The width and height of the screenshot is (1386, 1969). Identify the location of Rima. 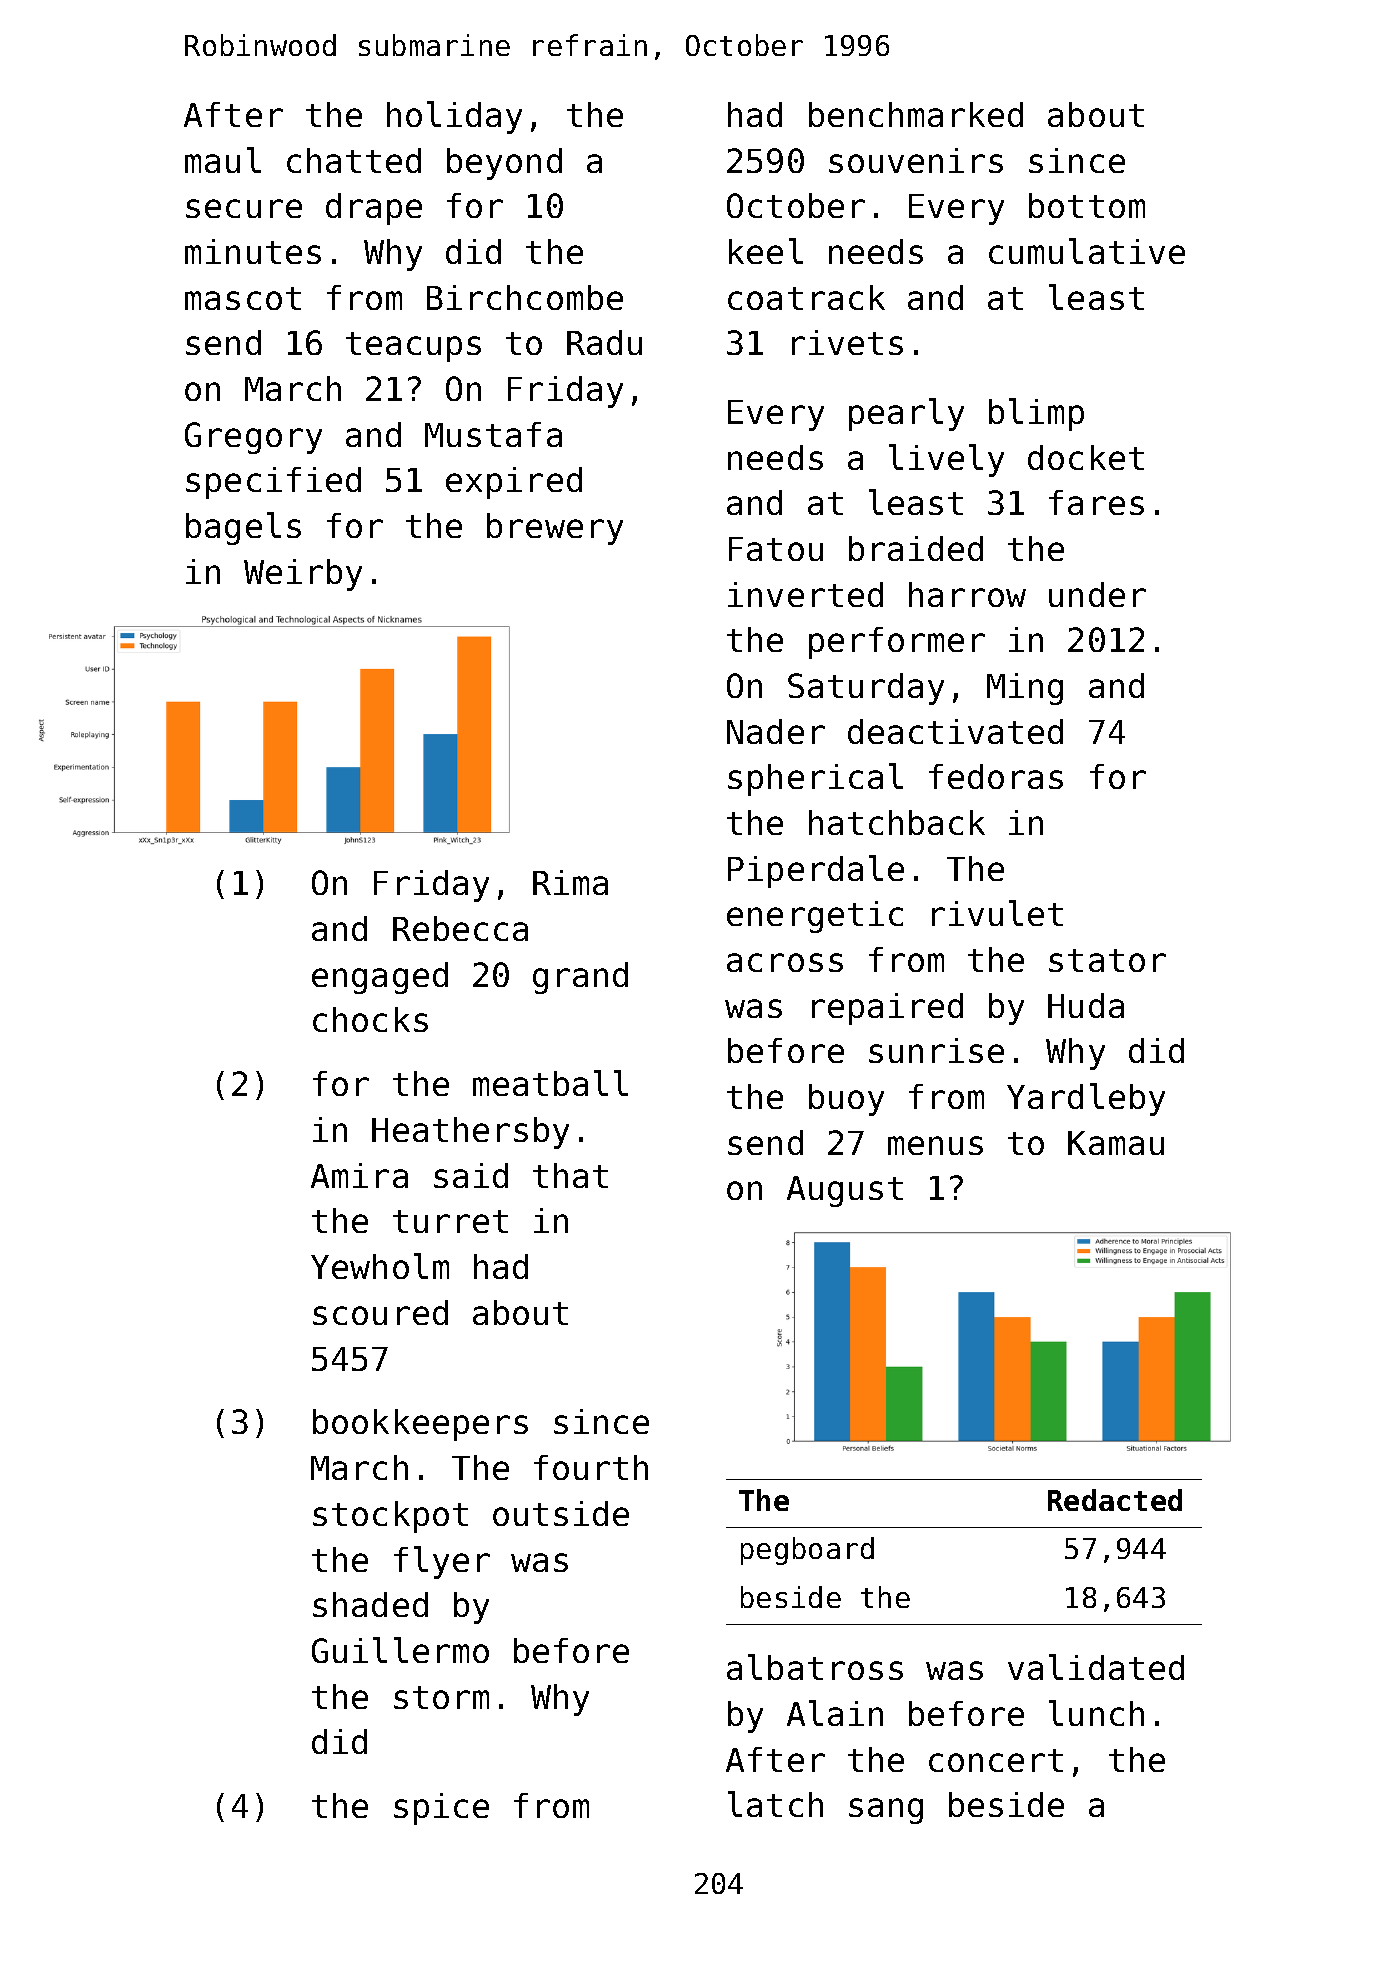
(570, 882).
